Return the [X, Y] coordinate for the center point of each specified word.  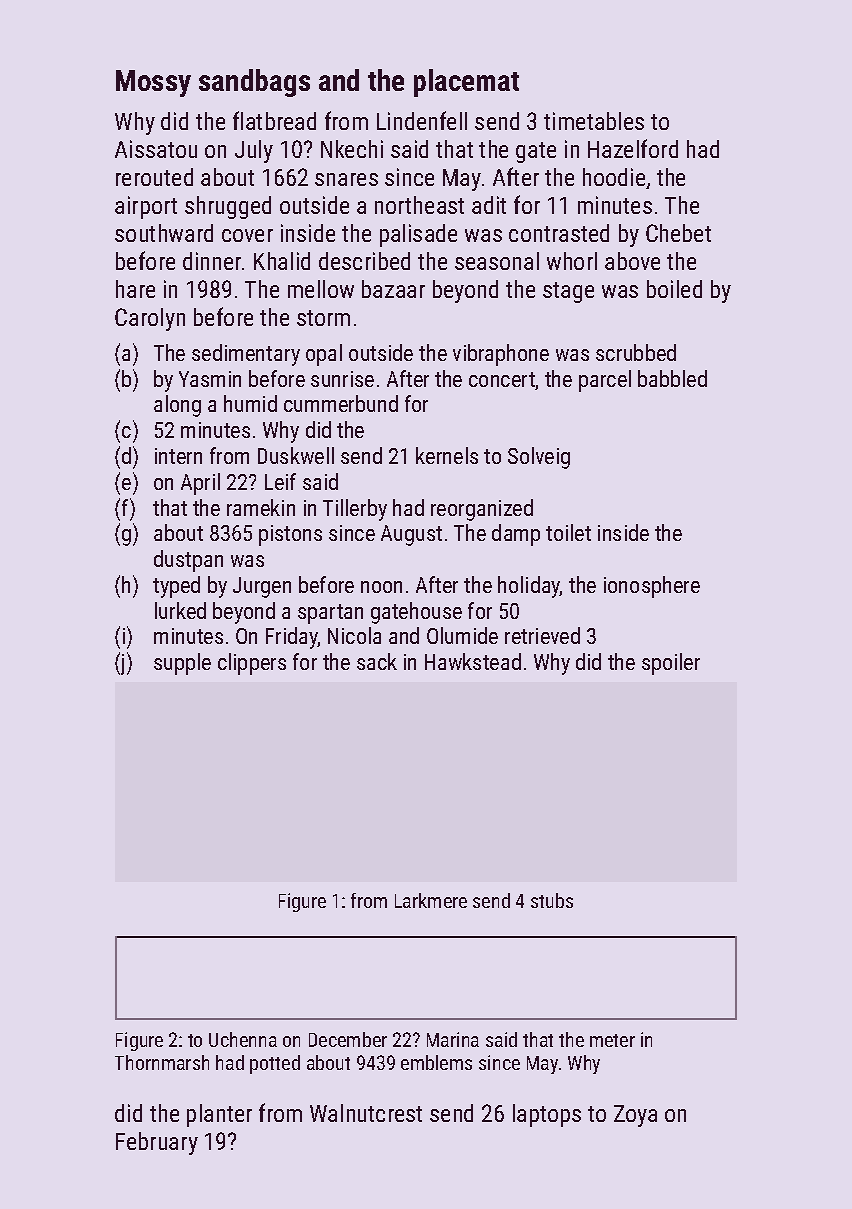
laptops [547, 1115]
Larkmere [431, 900]
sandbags [254, 83]
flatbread [274, 120]
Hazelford [633, 148]
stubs [552, 900]
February [157, 1143]
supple [182, 664]
